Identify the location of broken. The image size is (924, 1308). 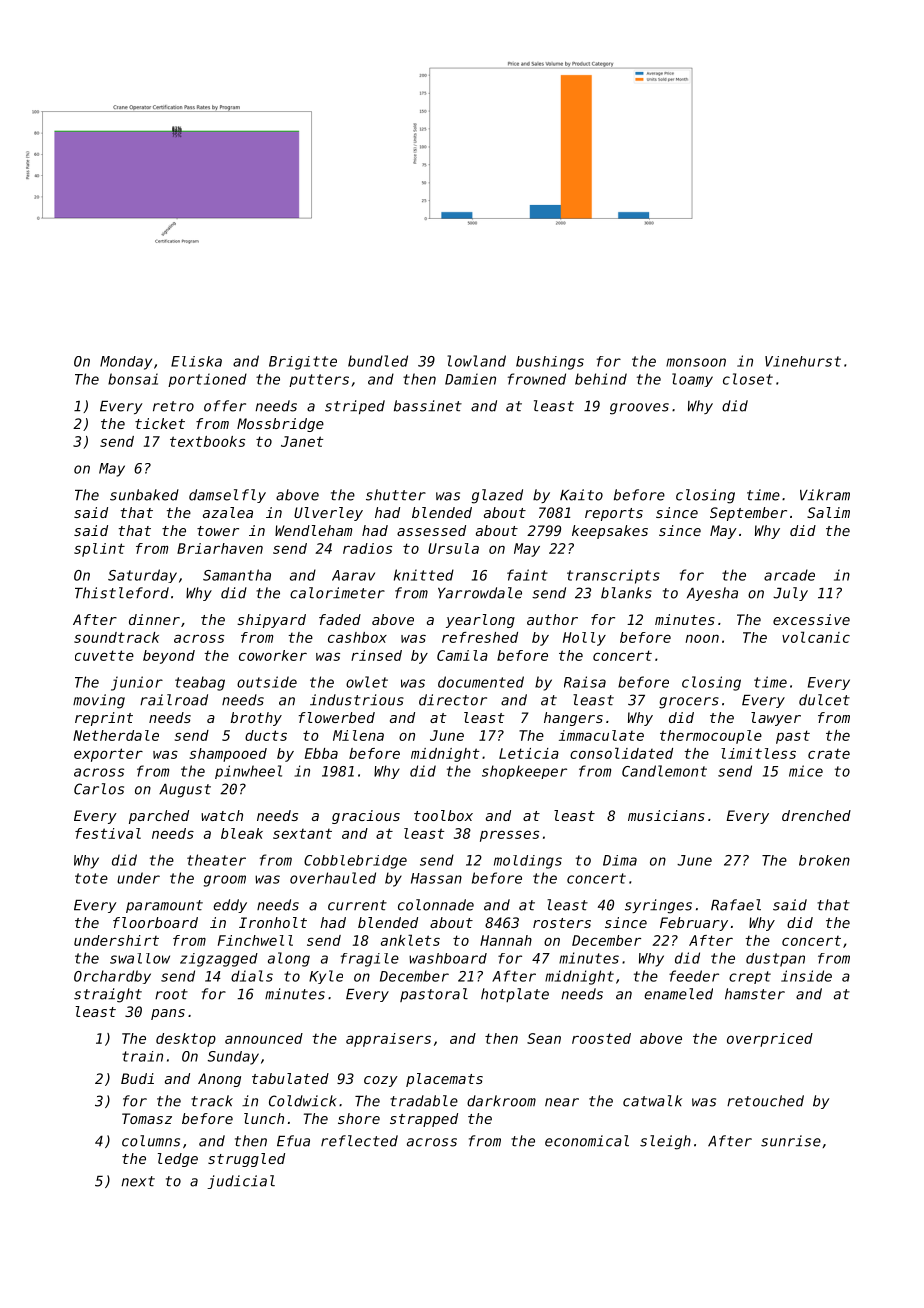
(824, 860).
